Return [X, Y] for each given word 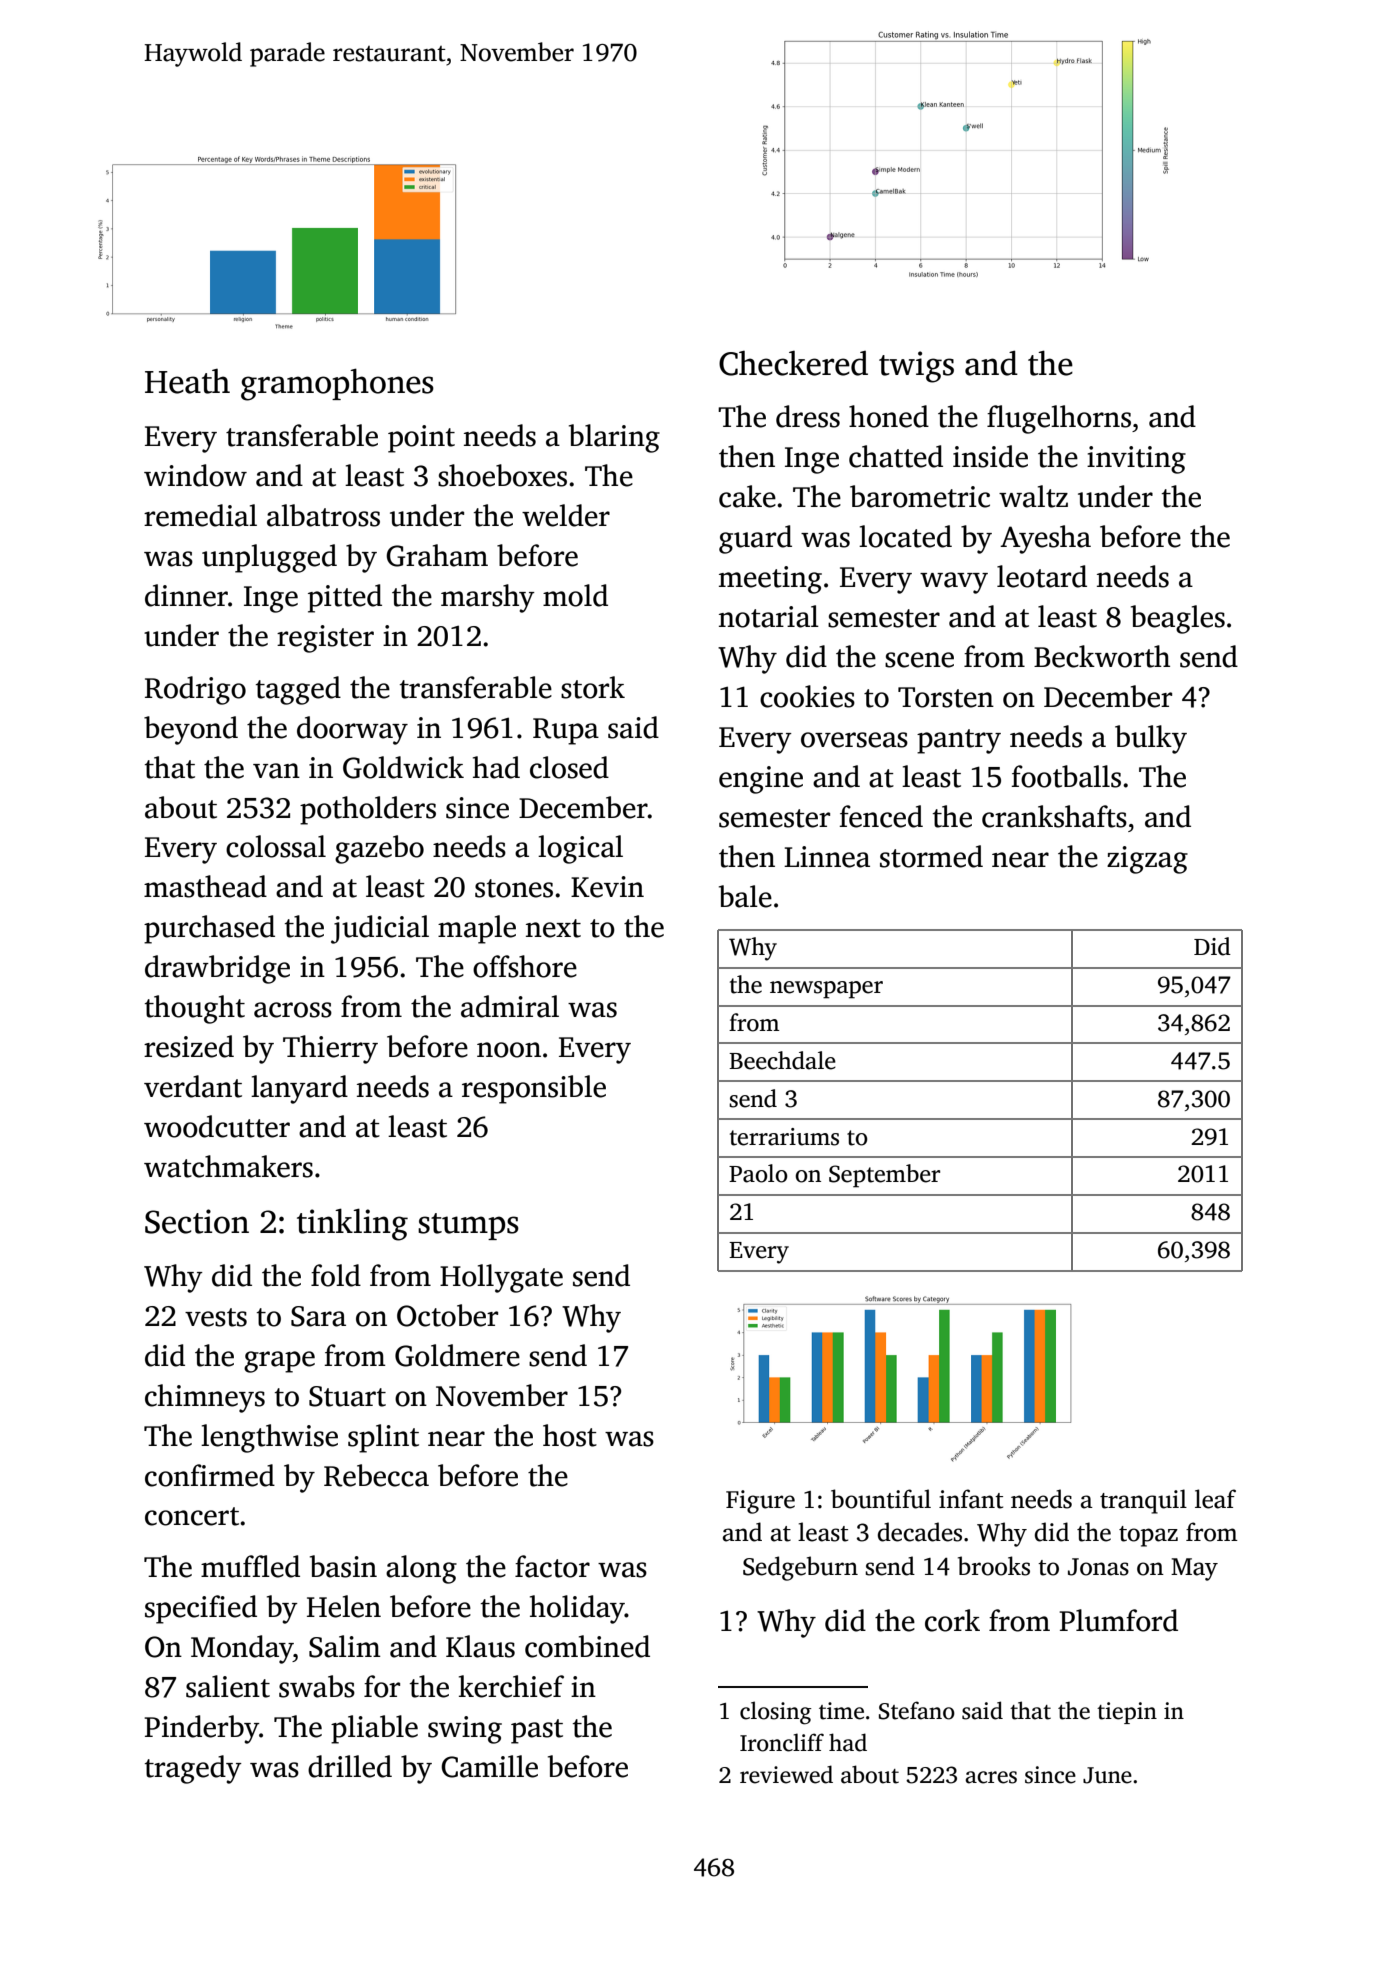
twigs [916, 367]
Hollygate [501, 1278]
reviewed [786, 1774]
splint [383, 1438]
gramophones [337, 384]
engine [761, 780]
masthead [205, 886]
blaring [614, 438]
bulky [1151, 739]
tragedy [193, 1769]
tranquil [1143, 1501]
